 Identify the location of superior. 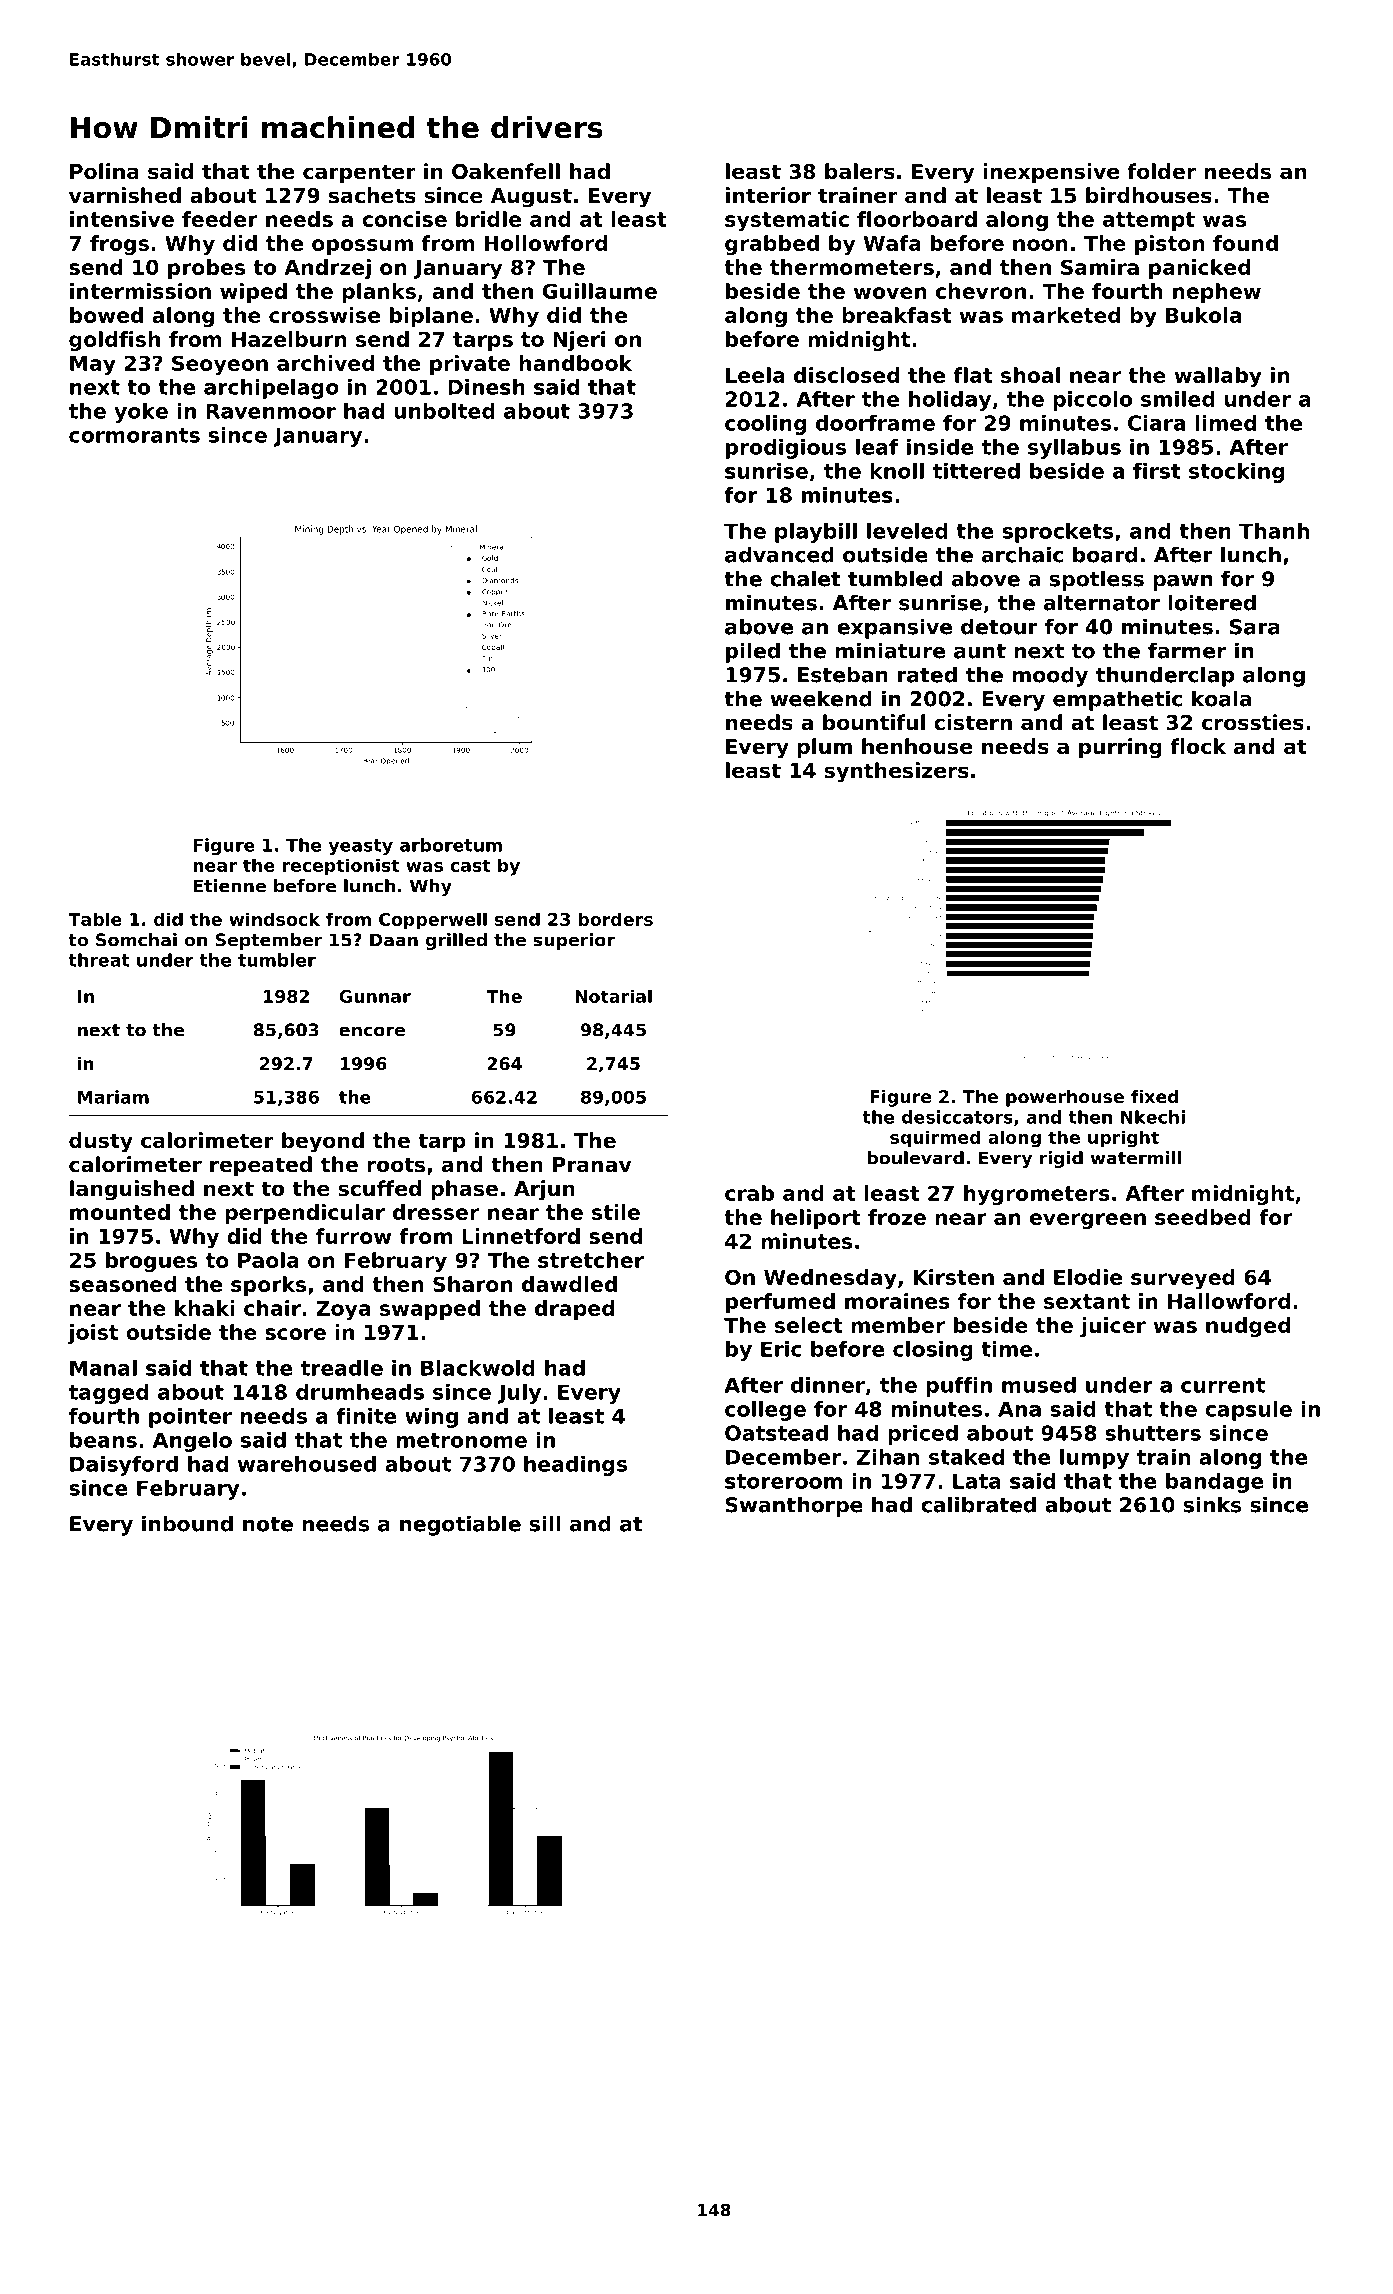
(574, 941).
